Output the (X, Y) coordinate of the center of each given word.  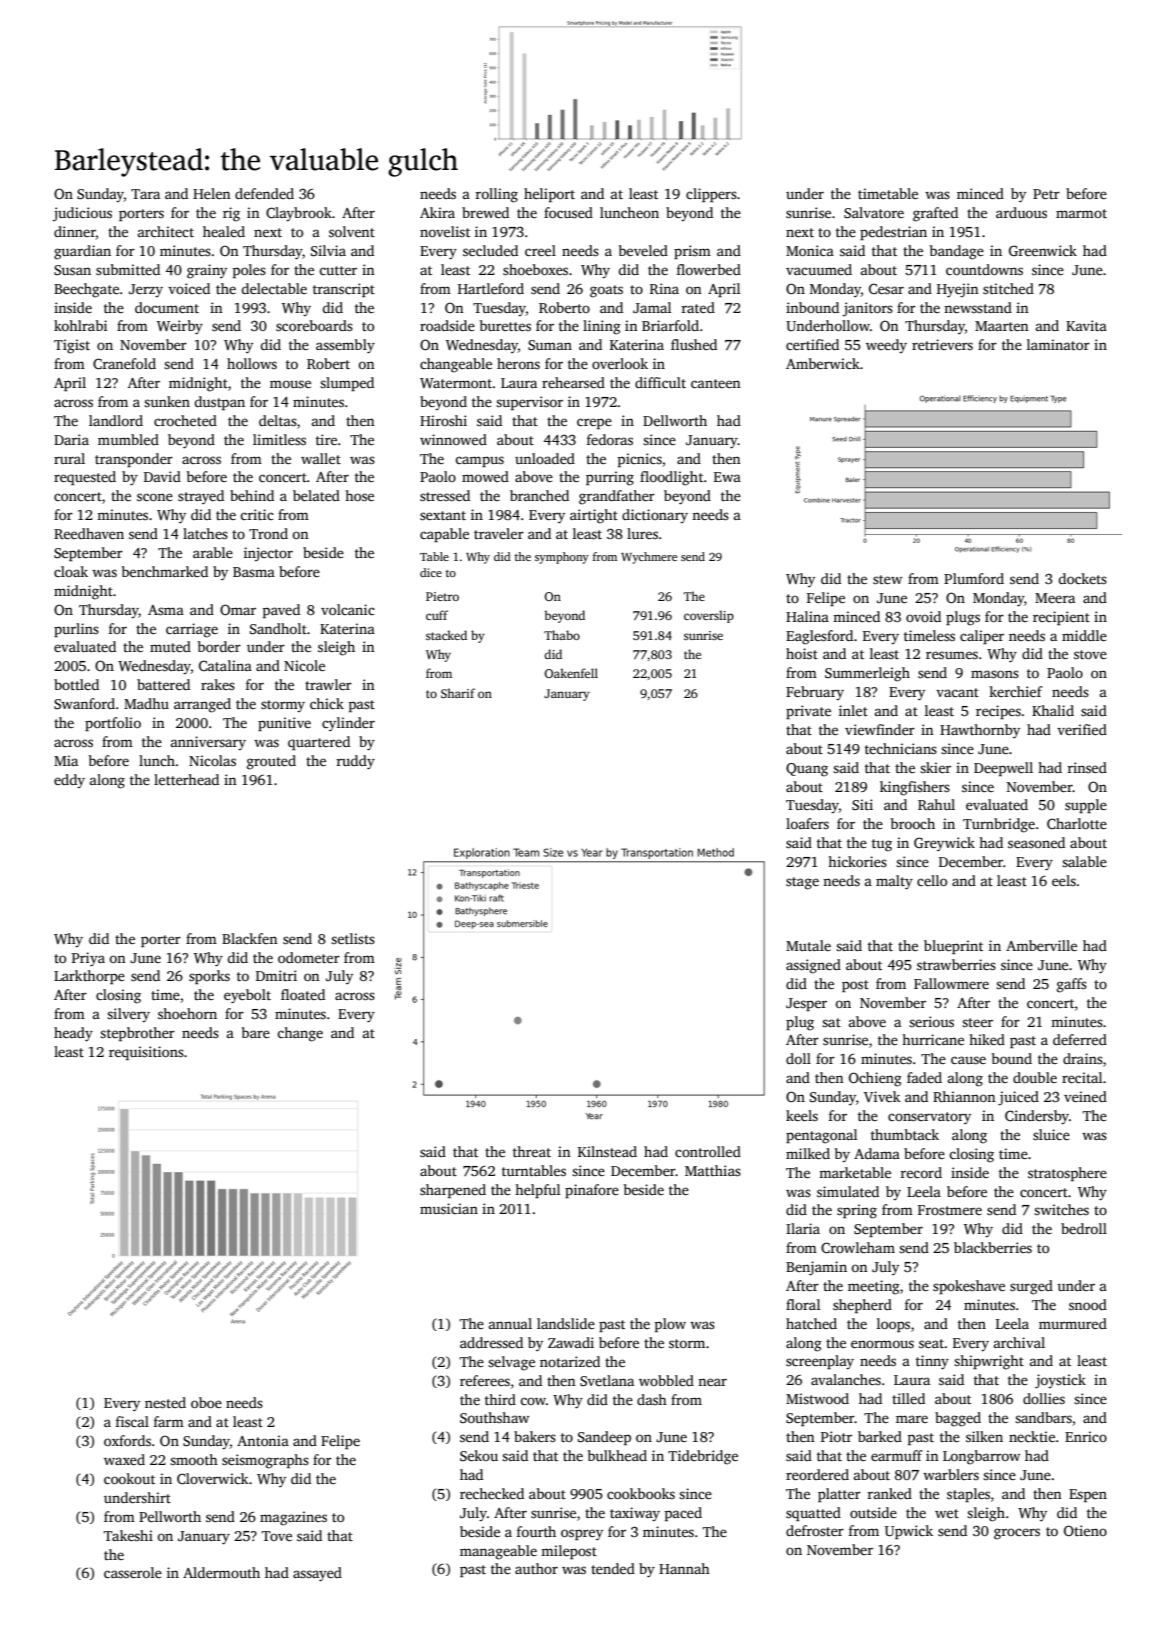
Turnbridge (999, 825)
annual (510, 1323)
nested (165, 1402)
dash (652, 1399)
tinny (932, 1362)
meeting (874, 1287)
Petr (1046, 194)
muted (170, 646)
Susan (72, 270)
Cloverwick (212, 1478)
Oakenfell (571, 673)
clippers (711, 195)
